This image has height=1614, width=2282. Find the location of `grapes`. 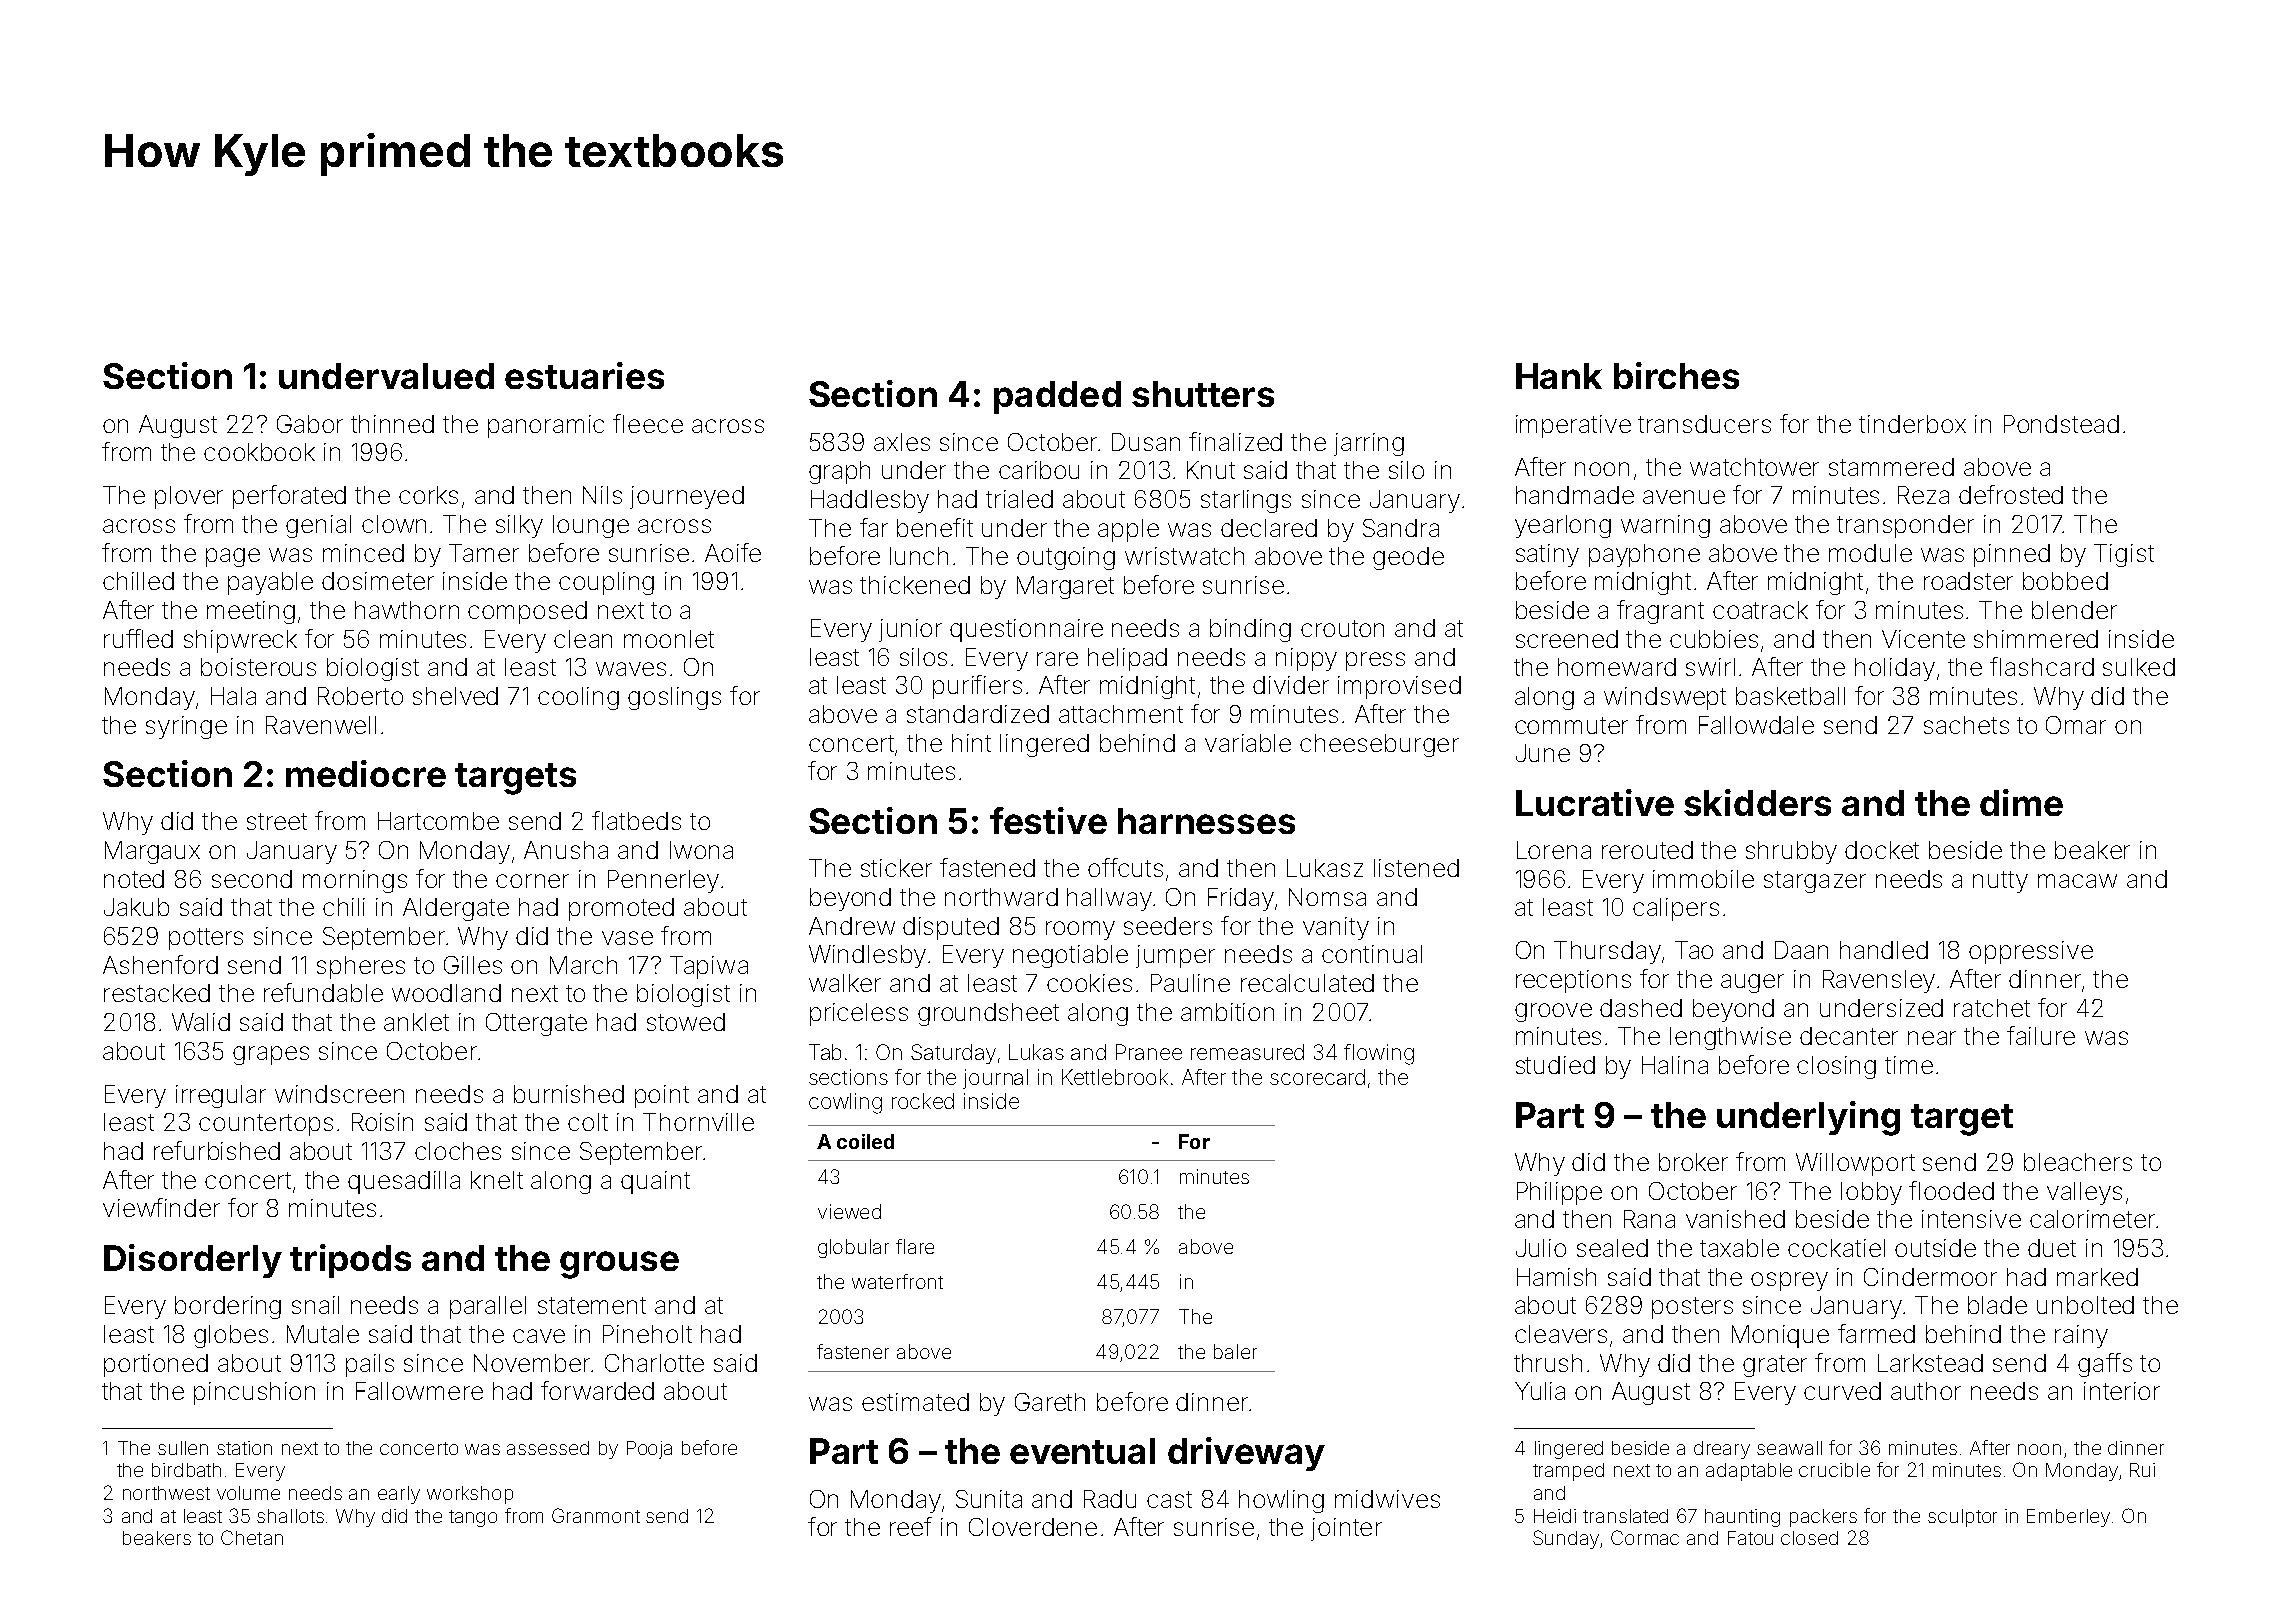

grapes is located at coordinates (271, 1055).
